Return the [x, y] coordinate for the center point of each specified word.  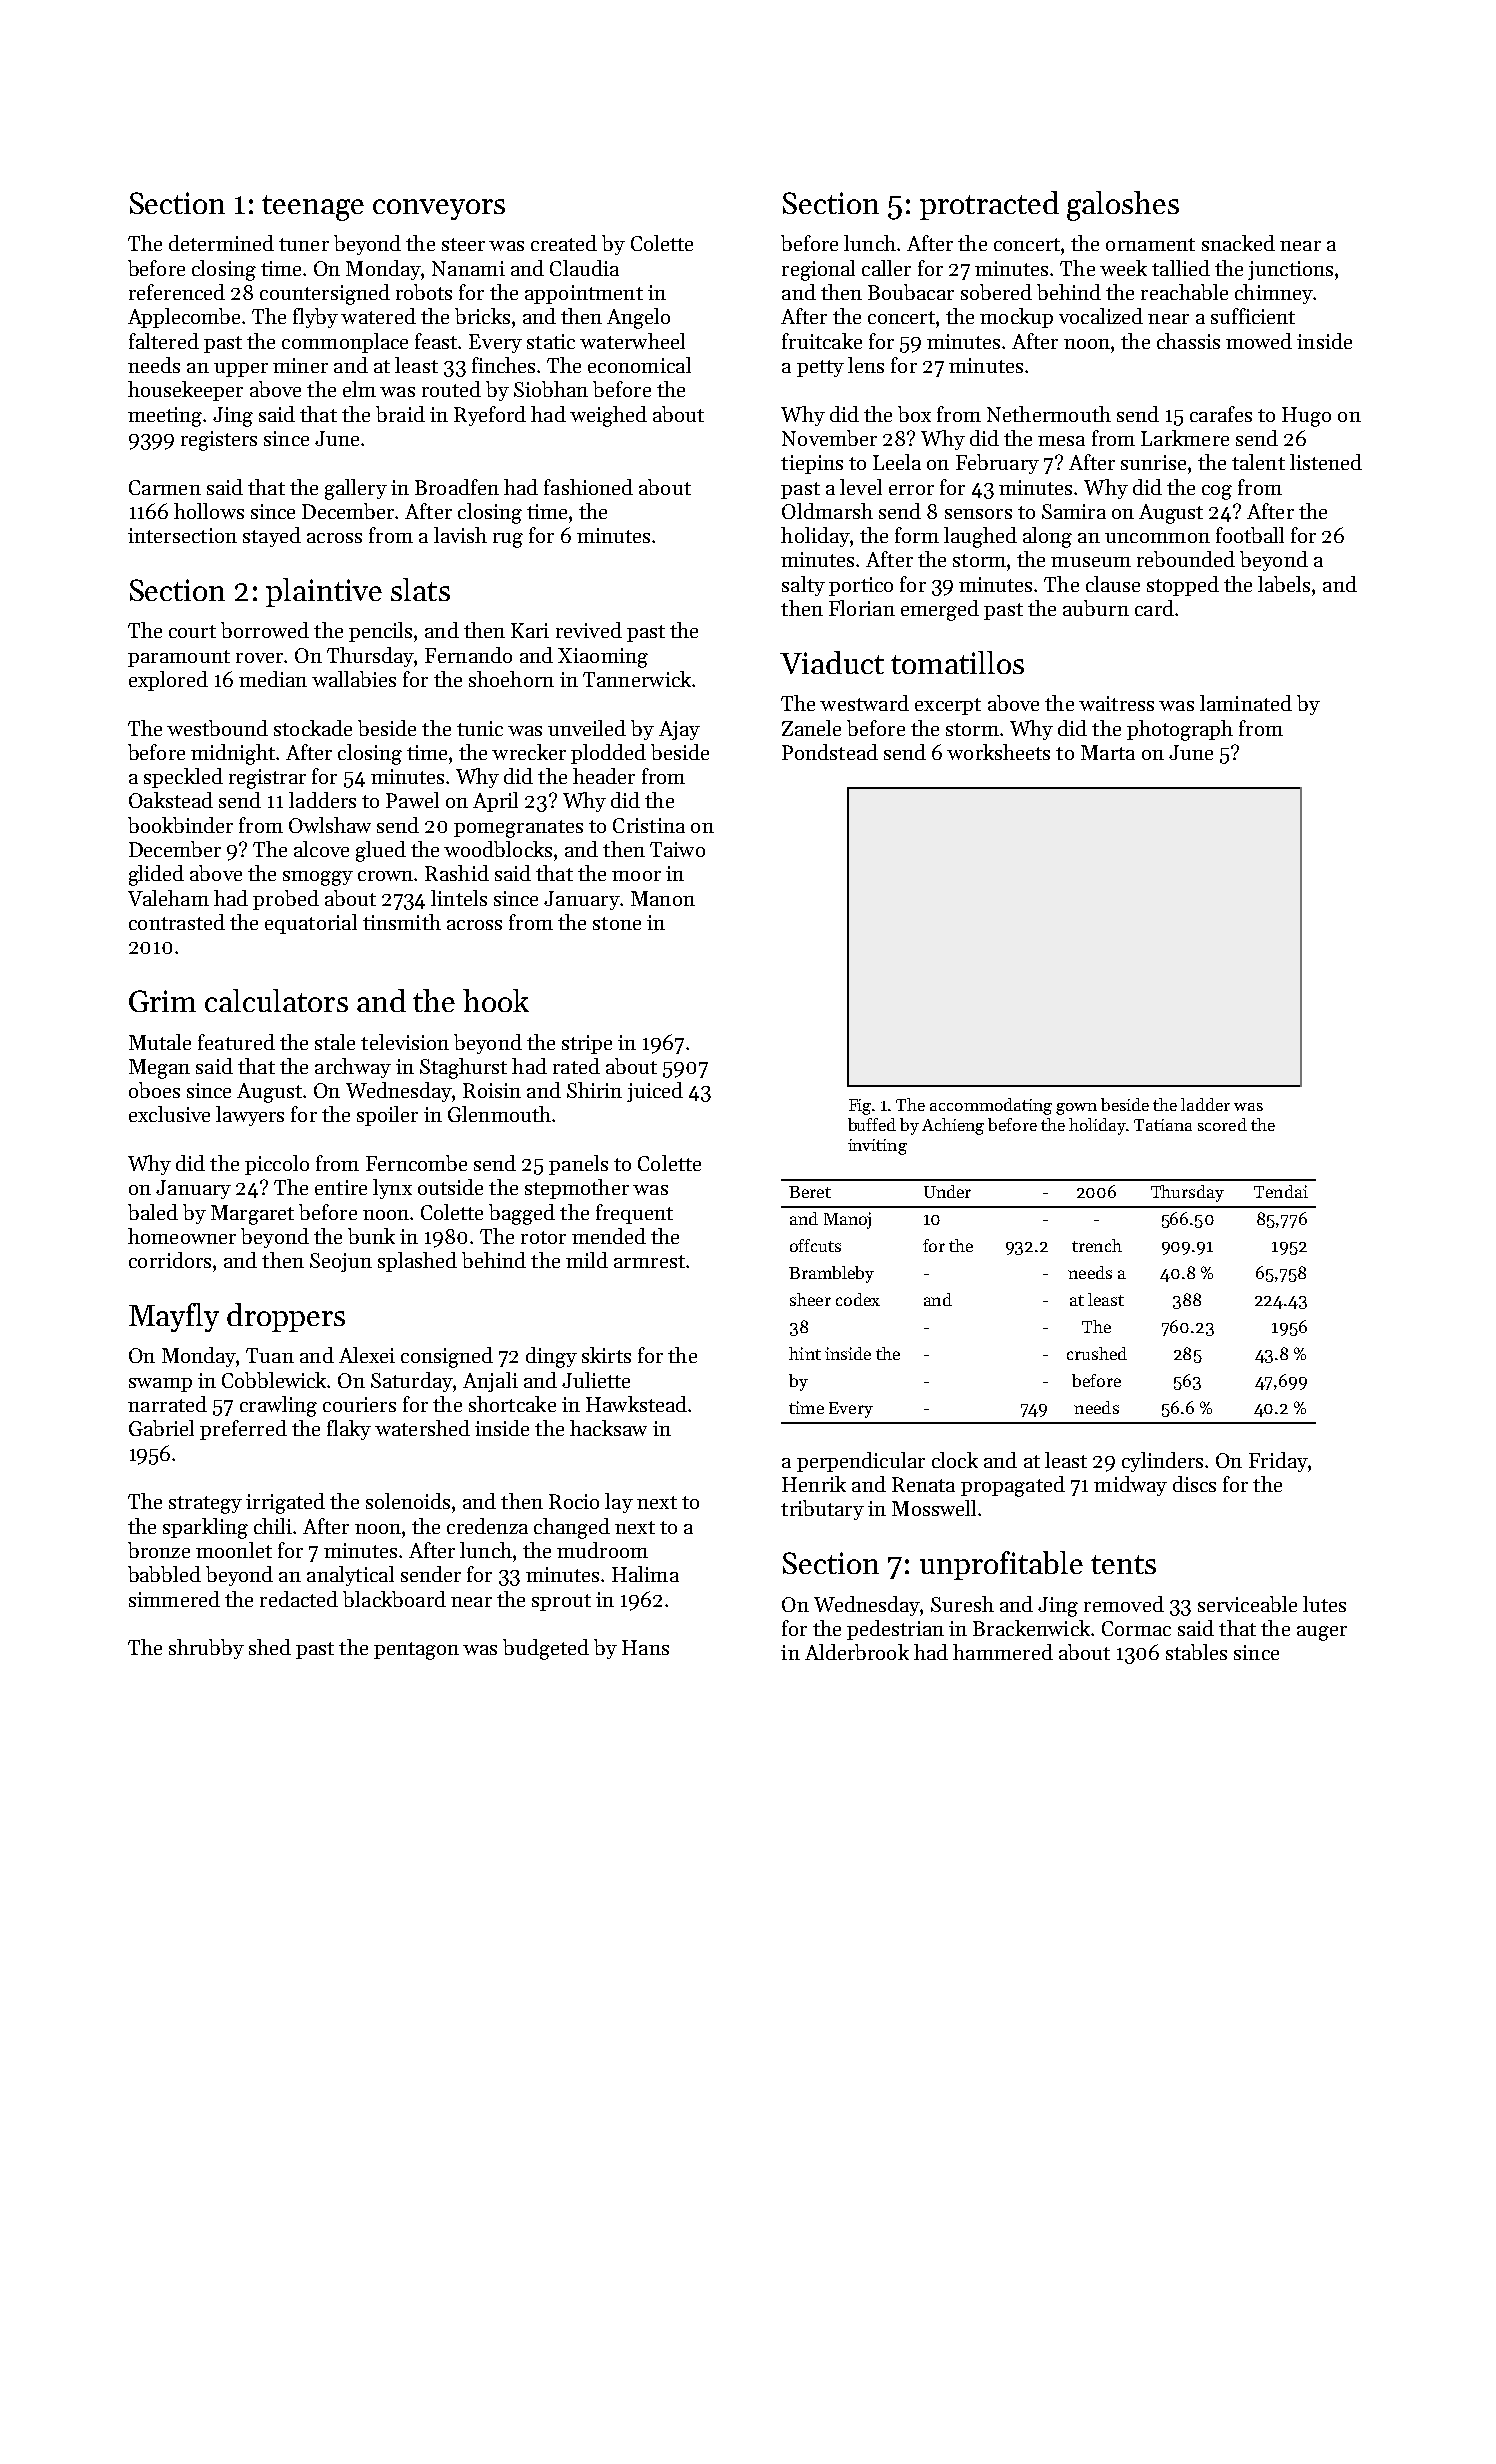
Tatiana [1163, 1125]
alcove [321, 849]
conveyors [439, 209]
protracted [989, 205]
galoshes [1123, 206]
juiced [655, 1092]
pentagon [416, 1651]
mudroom [602, 1550]
